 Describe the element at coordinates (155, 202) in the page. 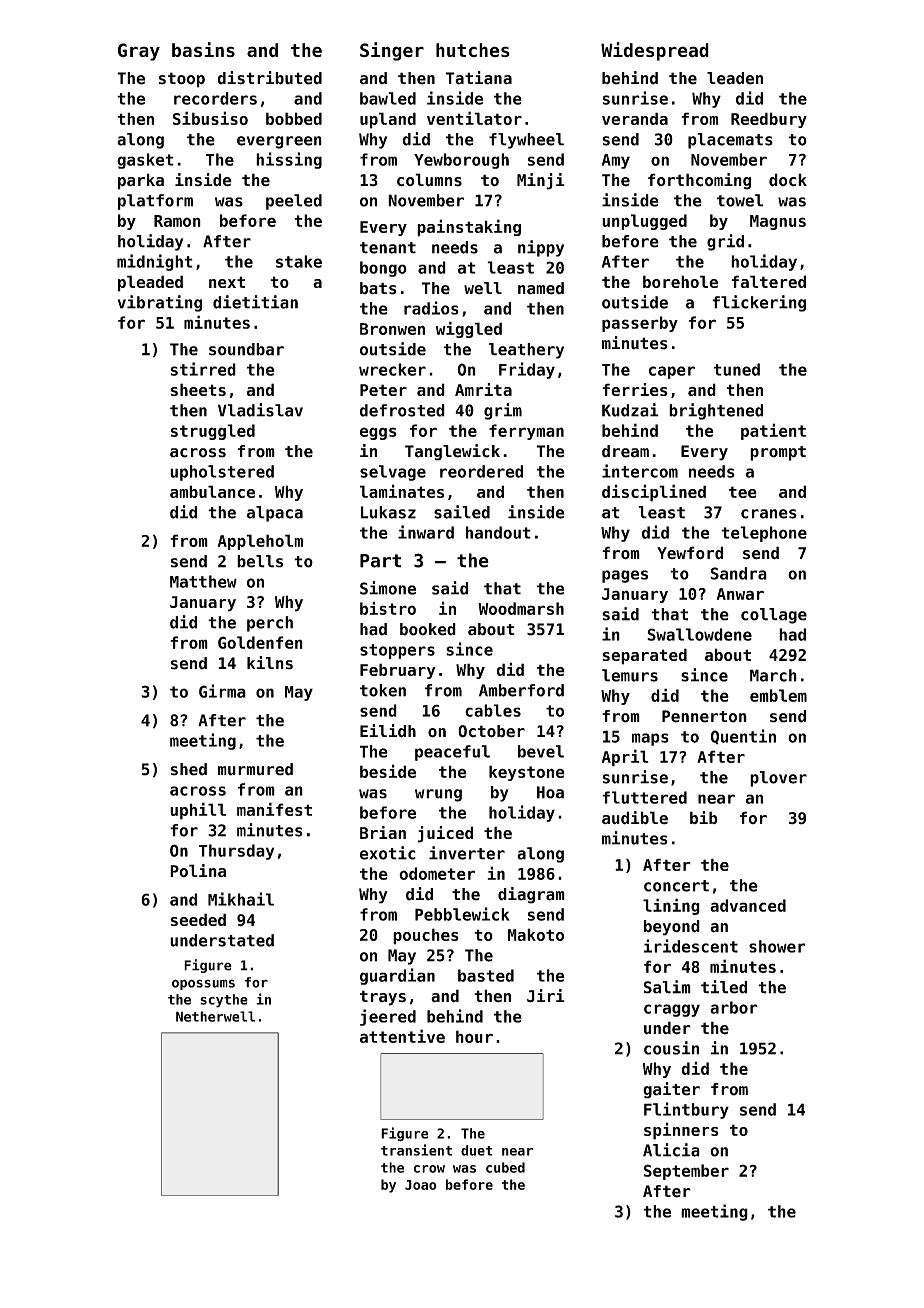

I see `platform` at that location.
